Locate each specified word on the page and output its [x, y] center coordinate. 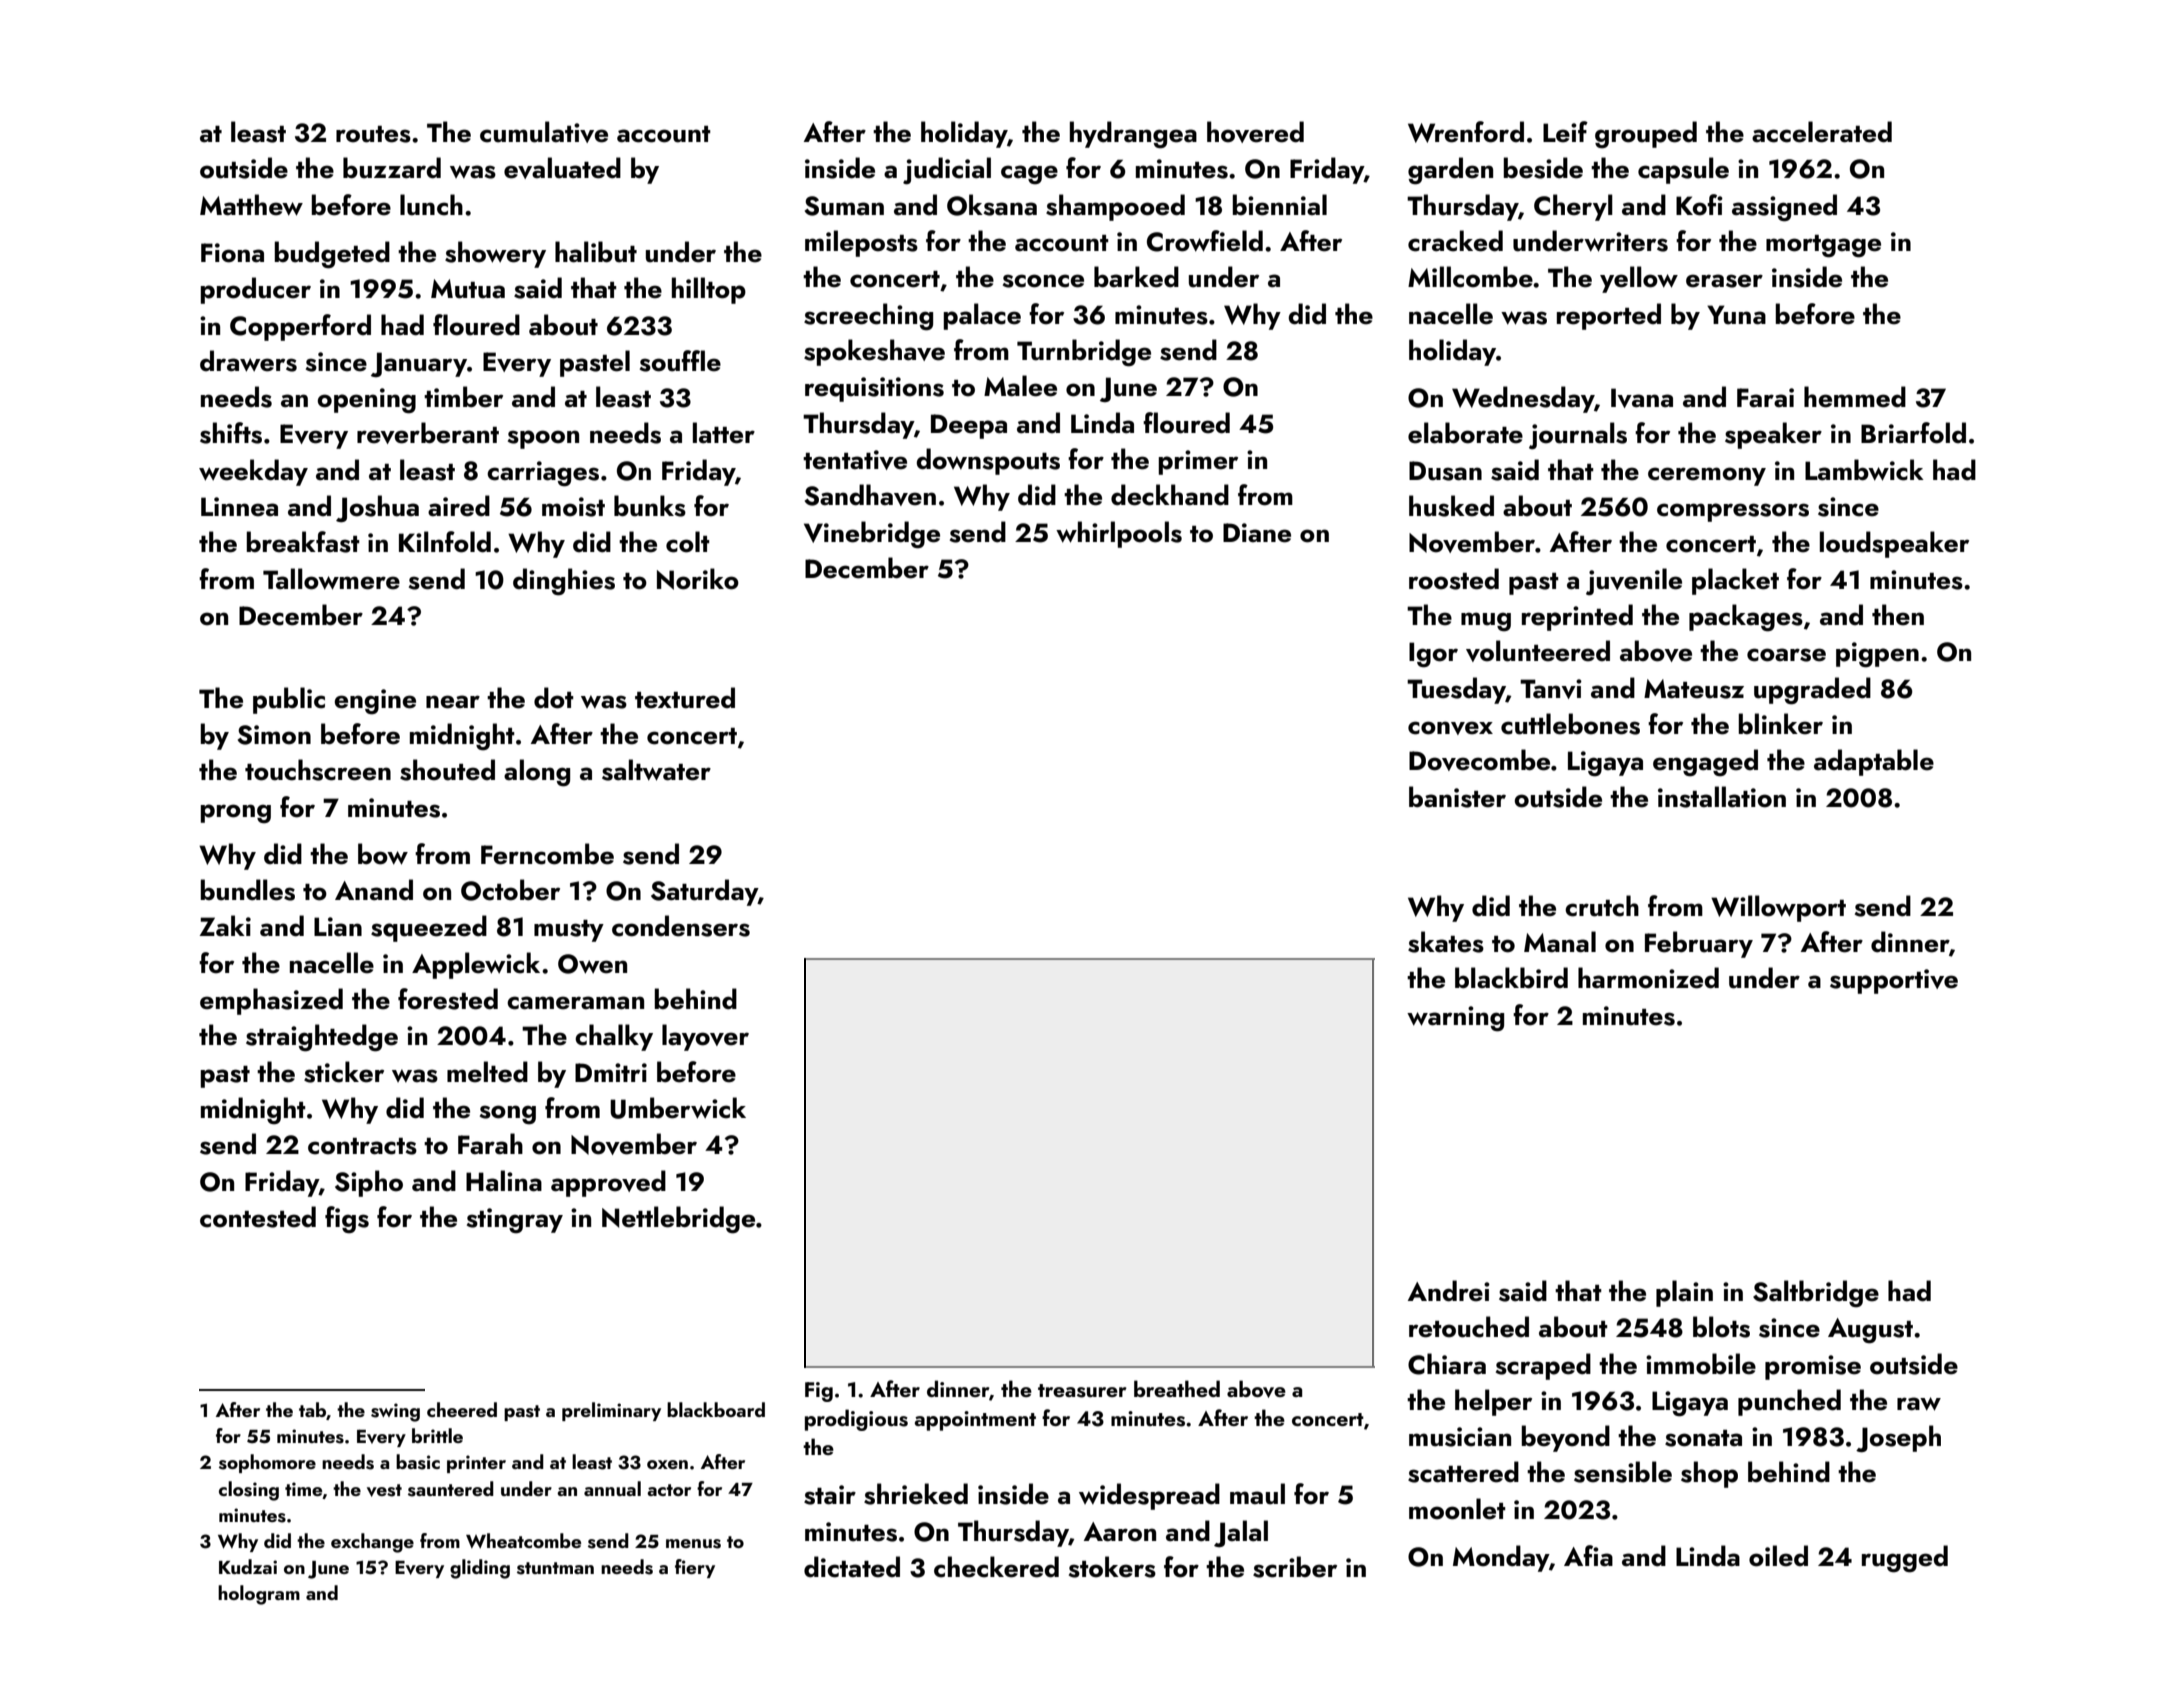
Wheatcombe [523, 1540]
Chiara [1447, 1364]
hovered [1255, 132]
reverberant [428, 433]
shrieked [916, 1494]
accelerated [1822, 132]
